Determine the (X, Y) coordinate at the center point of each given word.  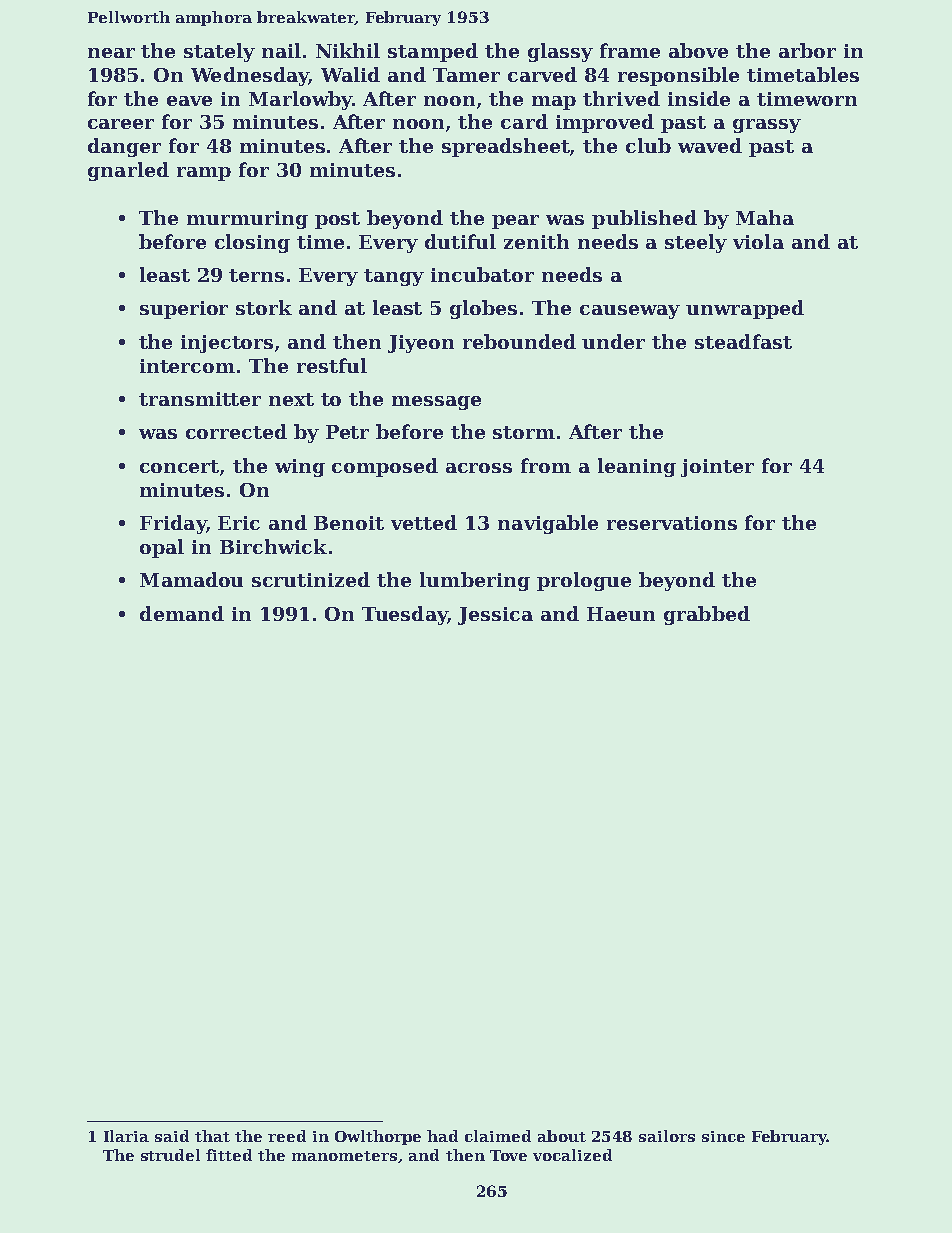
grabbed (707, 615)
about (562, 1136)
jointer (717, 468)
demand (182, 613)
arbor (807, 50)
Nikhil (348, 50)
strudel (170, 1155)
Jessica (495, 616)
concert (179, 466)
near (111, 53)
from (546, 465)
